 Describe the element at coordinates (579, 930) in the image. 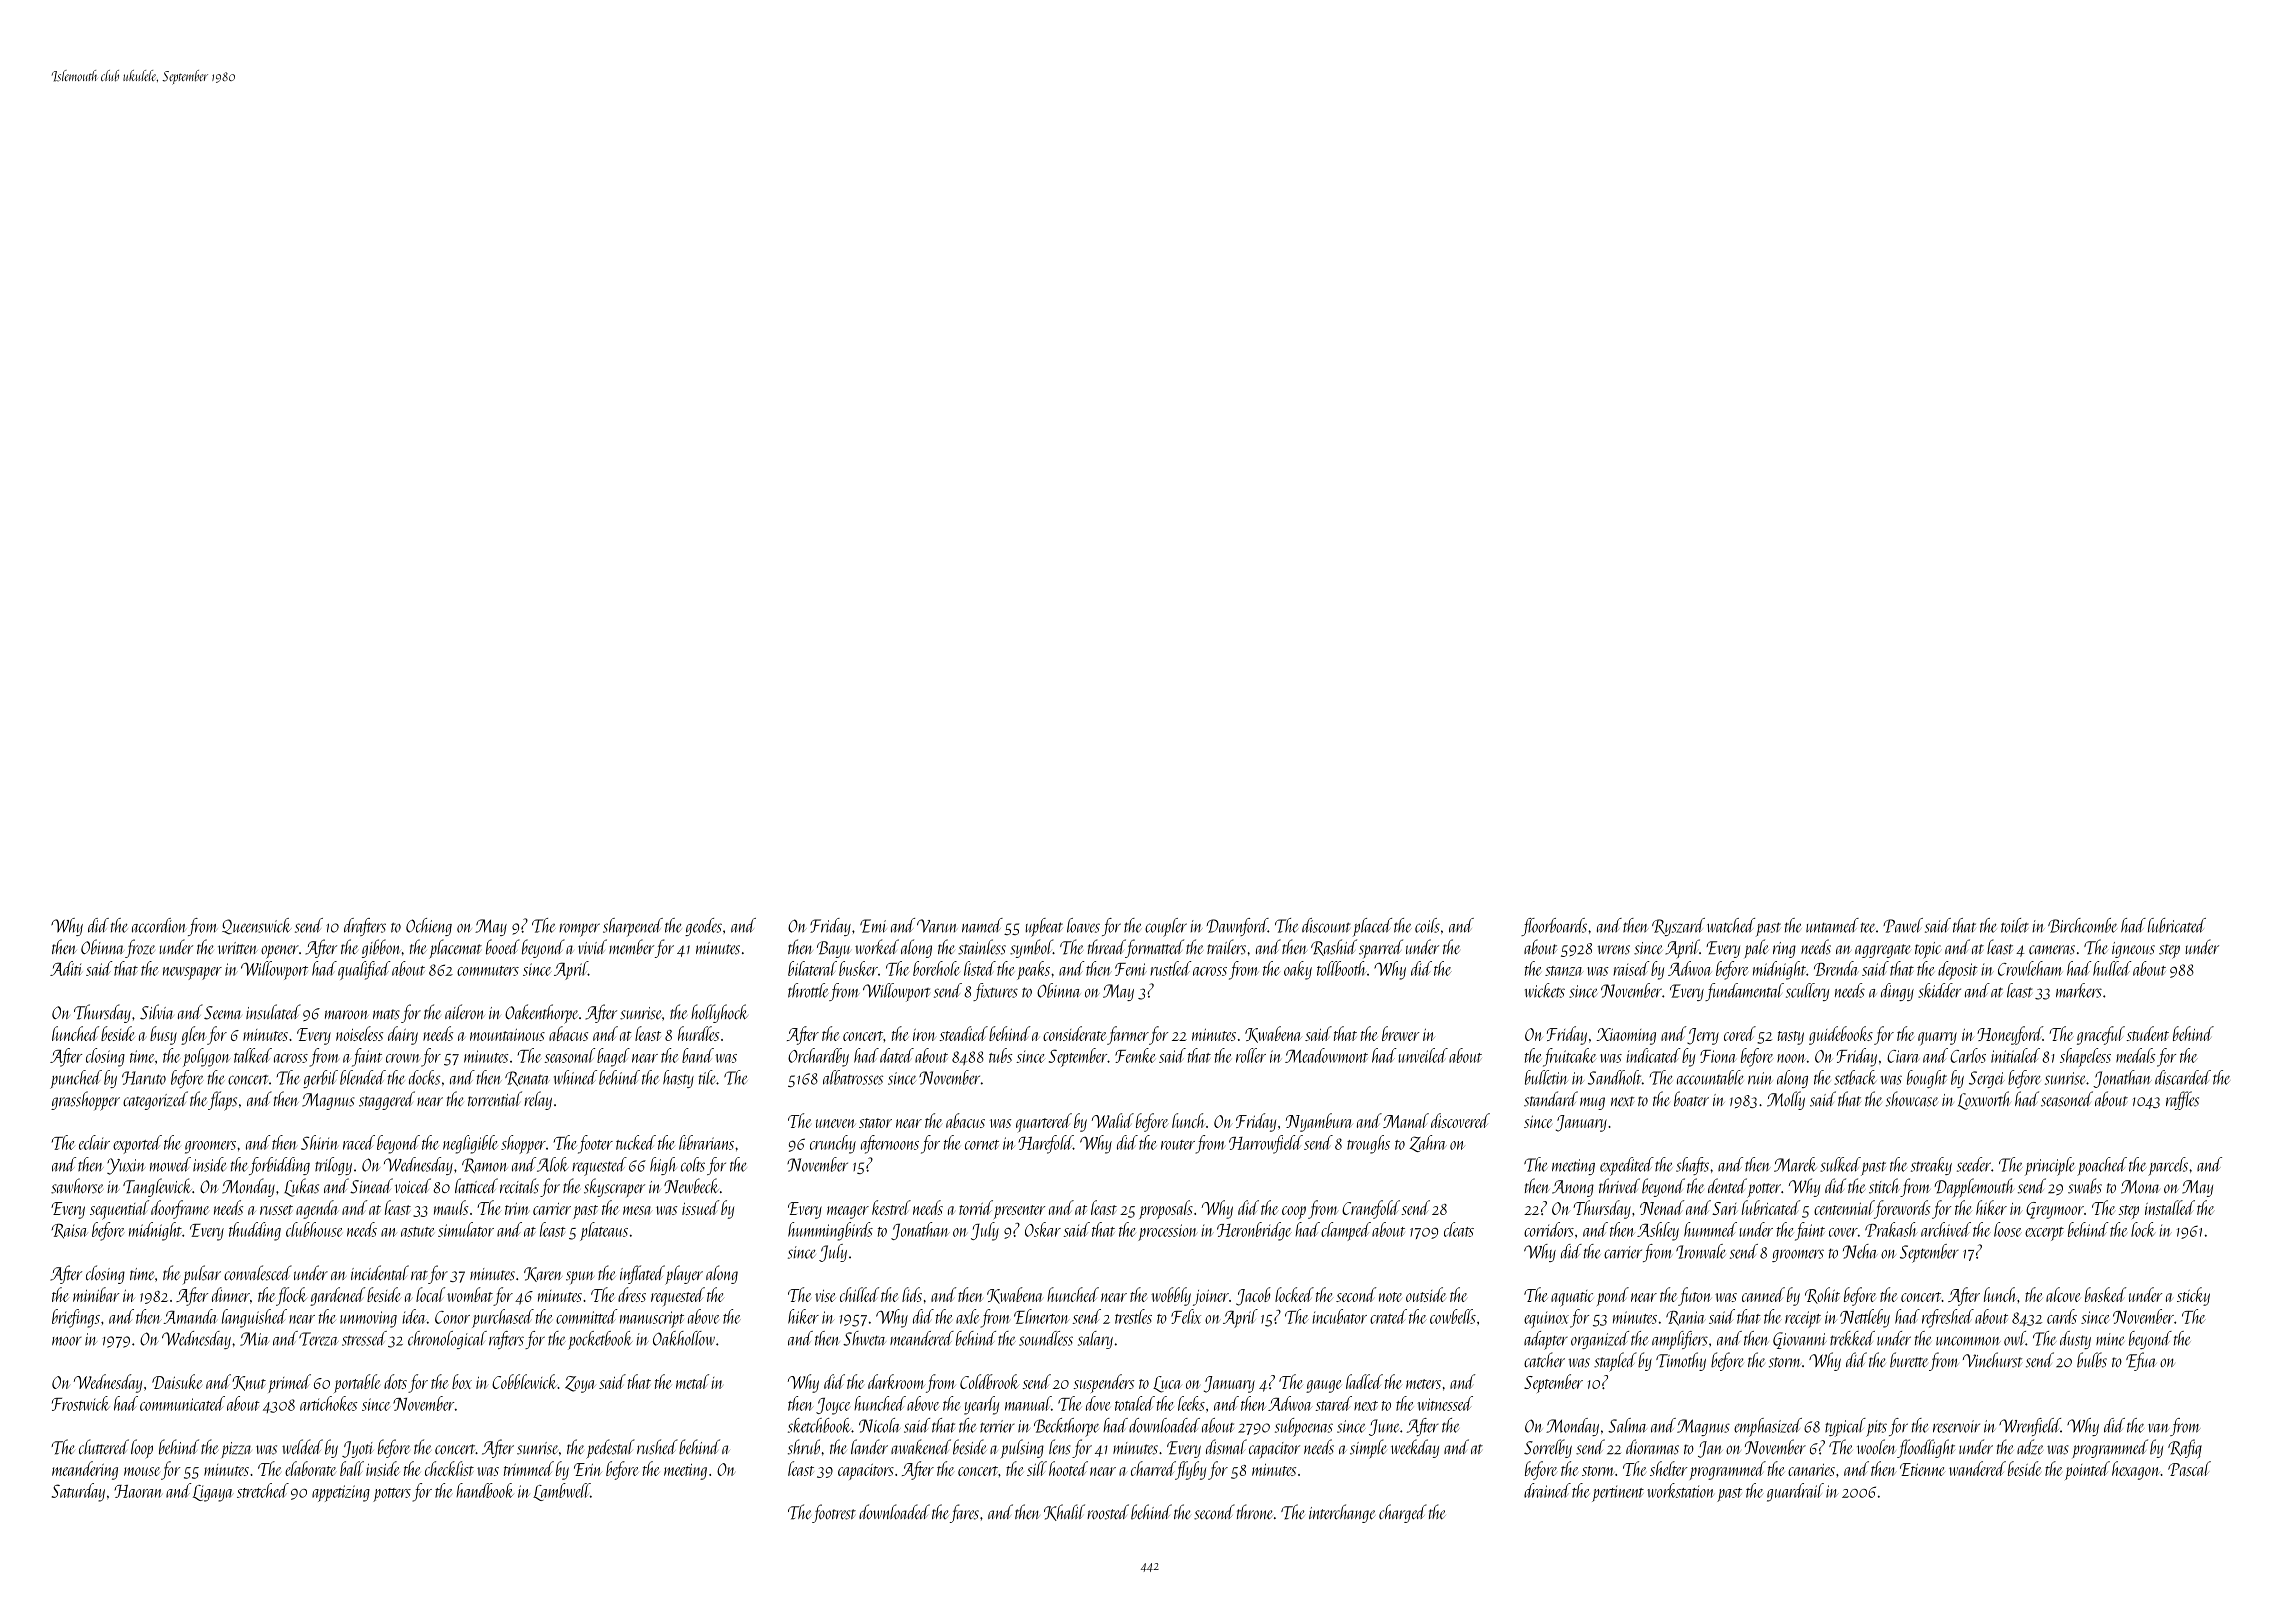

I see `romper` at that location.
